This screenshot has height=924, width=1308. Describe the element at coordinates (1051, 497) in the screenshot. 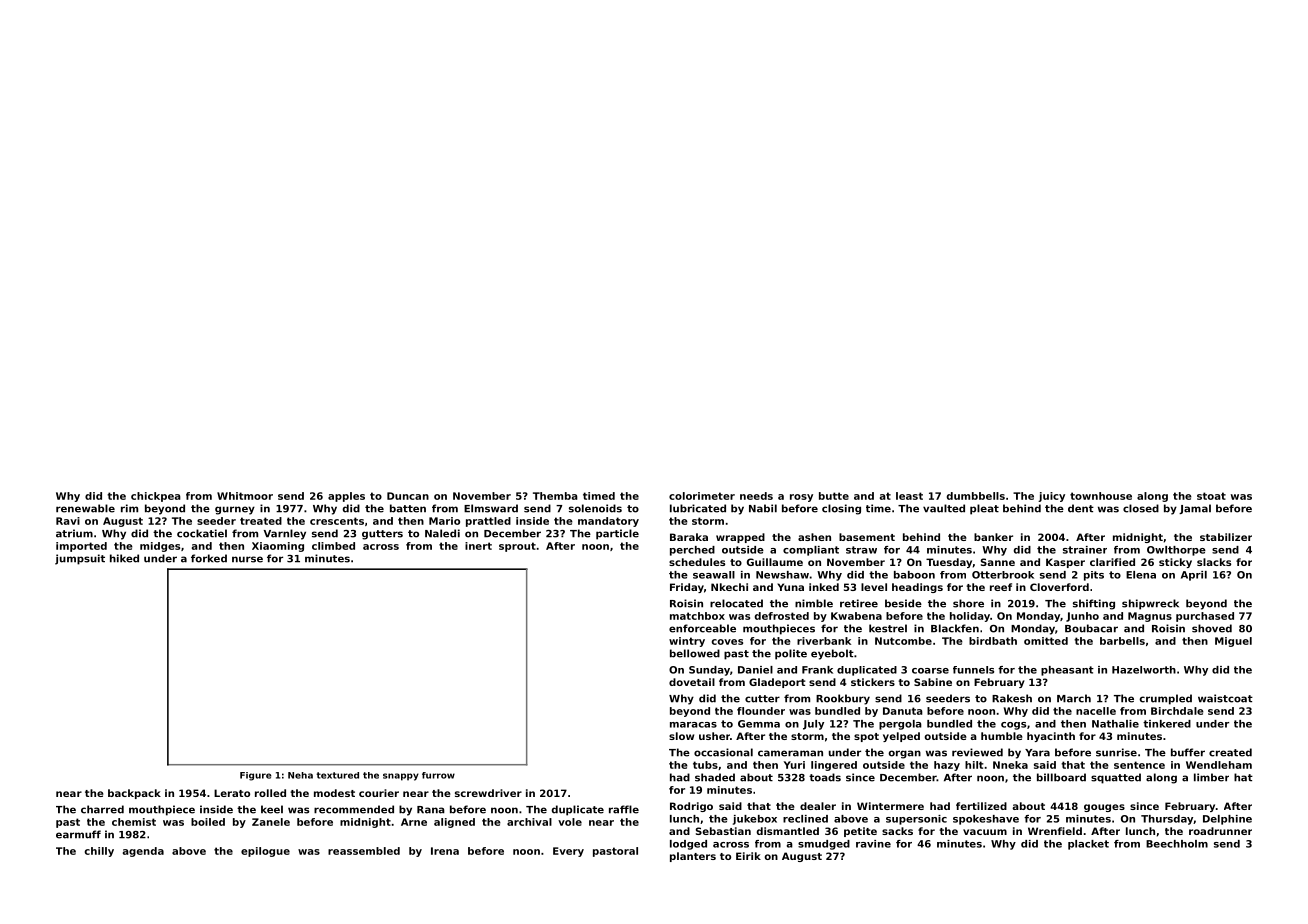

I see `juicy` at that location.
